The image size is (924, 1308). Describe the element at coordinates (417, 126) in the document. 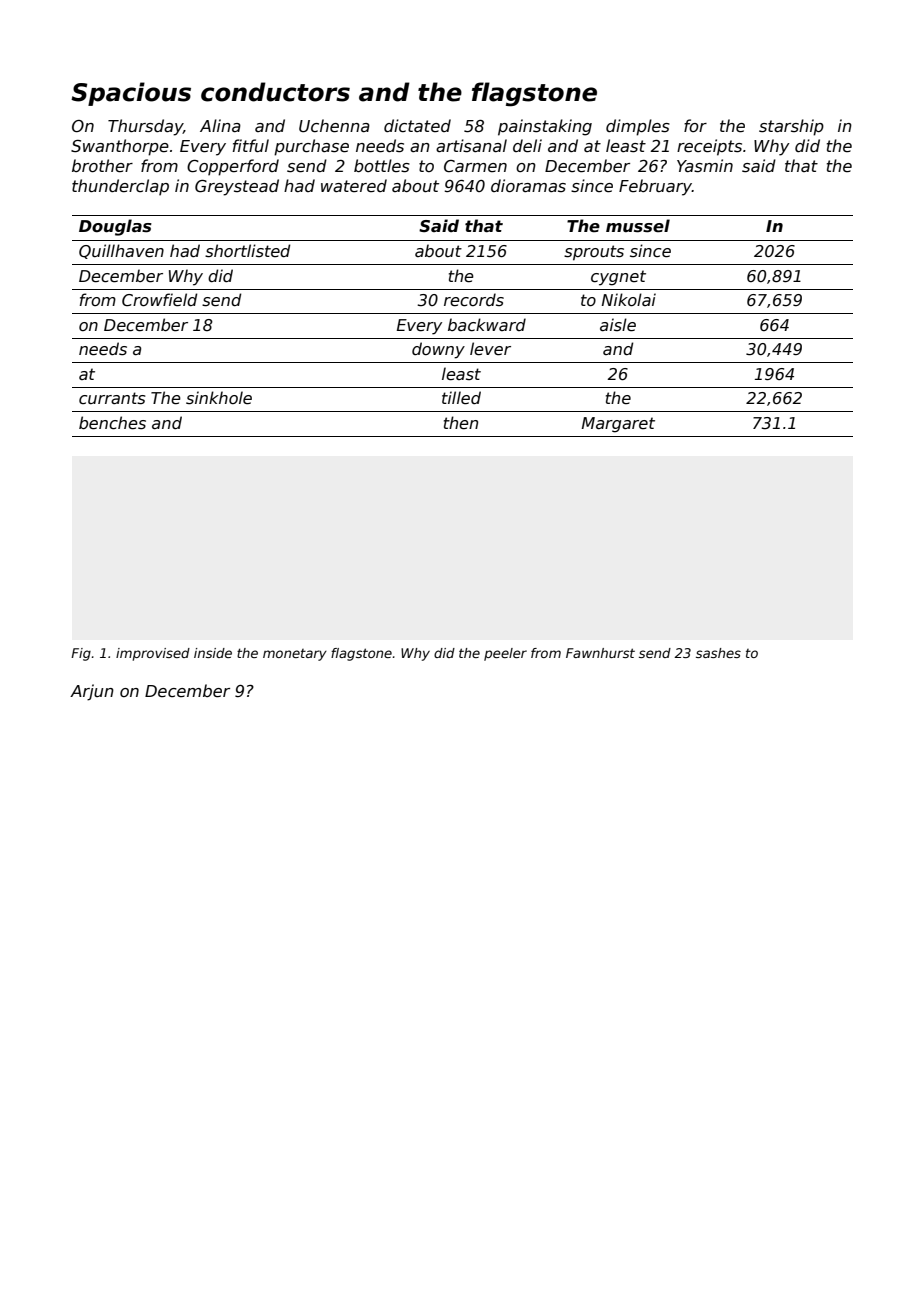

I see `dictated` at that location.
